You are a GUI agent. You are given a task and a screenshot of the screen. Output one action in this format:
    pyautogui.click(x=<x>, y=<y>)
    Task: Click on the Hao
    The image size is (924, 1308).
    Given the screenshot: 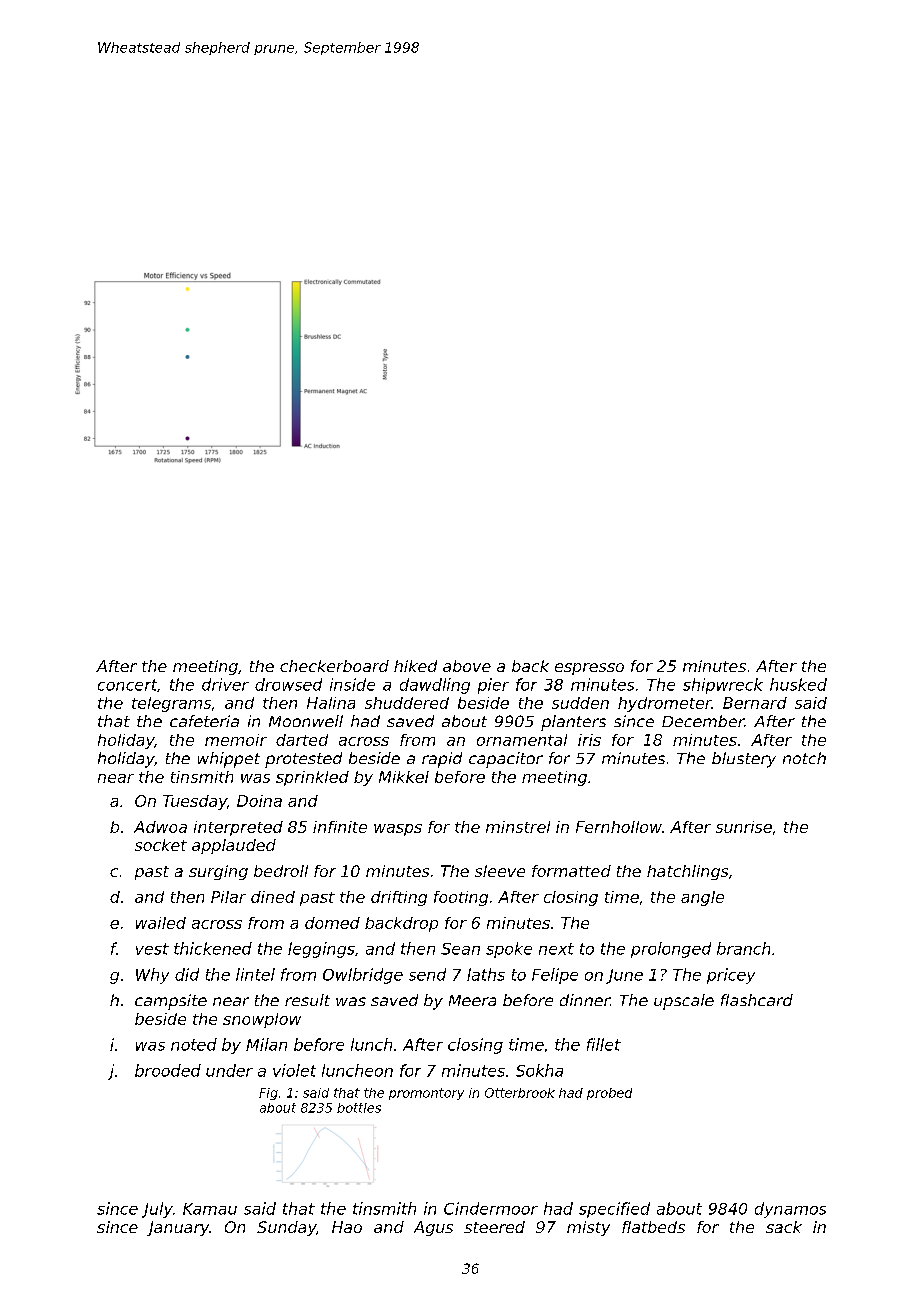 What is the action you would take?
    pyautogui.click(x=347, y=1227)
